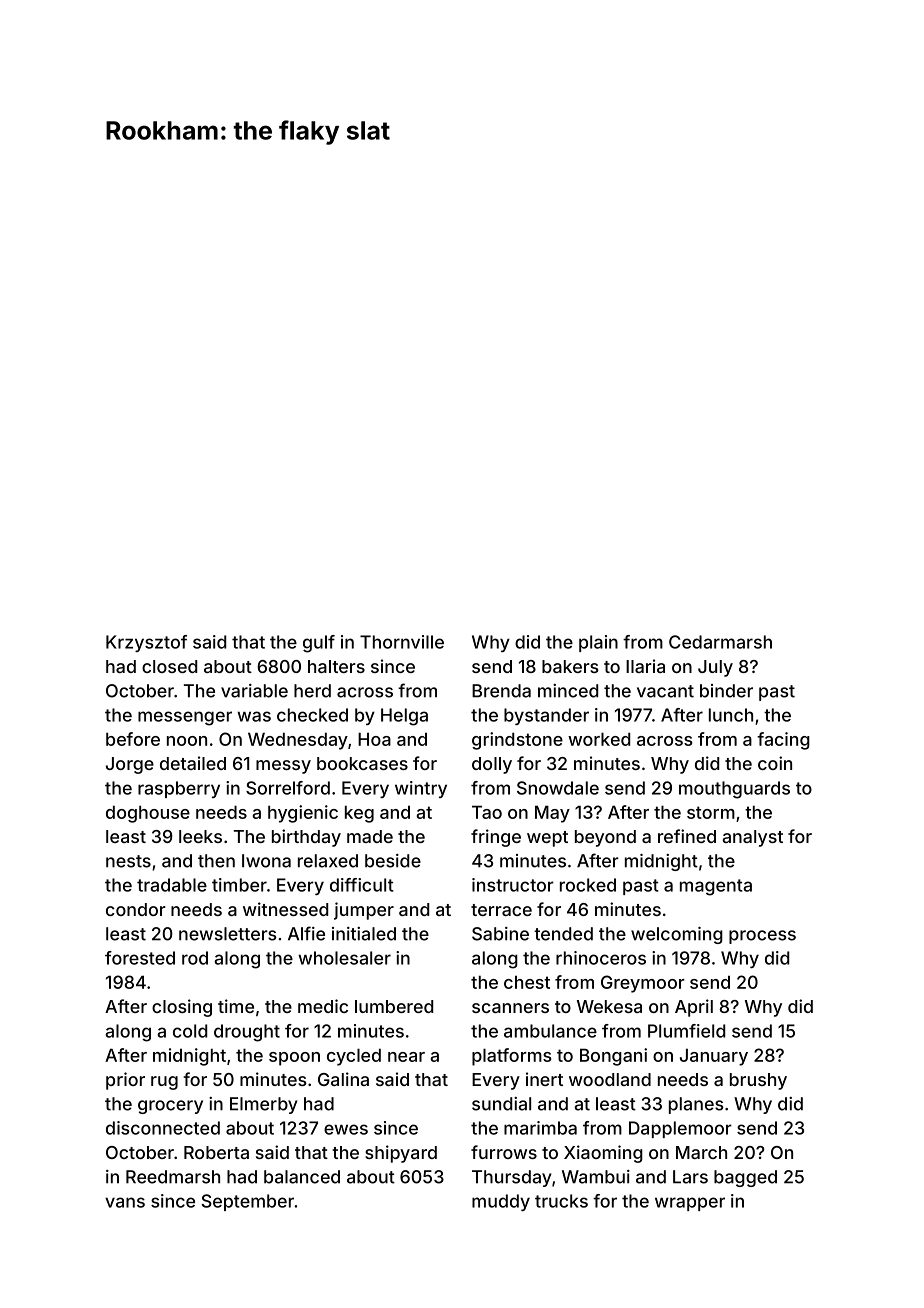 This document has width=924, height=1308. Describe the element at coordinates (716, 887) in the document. I see `magenta` at that location.
